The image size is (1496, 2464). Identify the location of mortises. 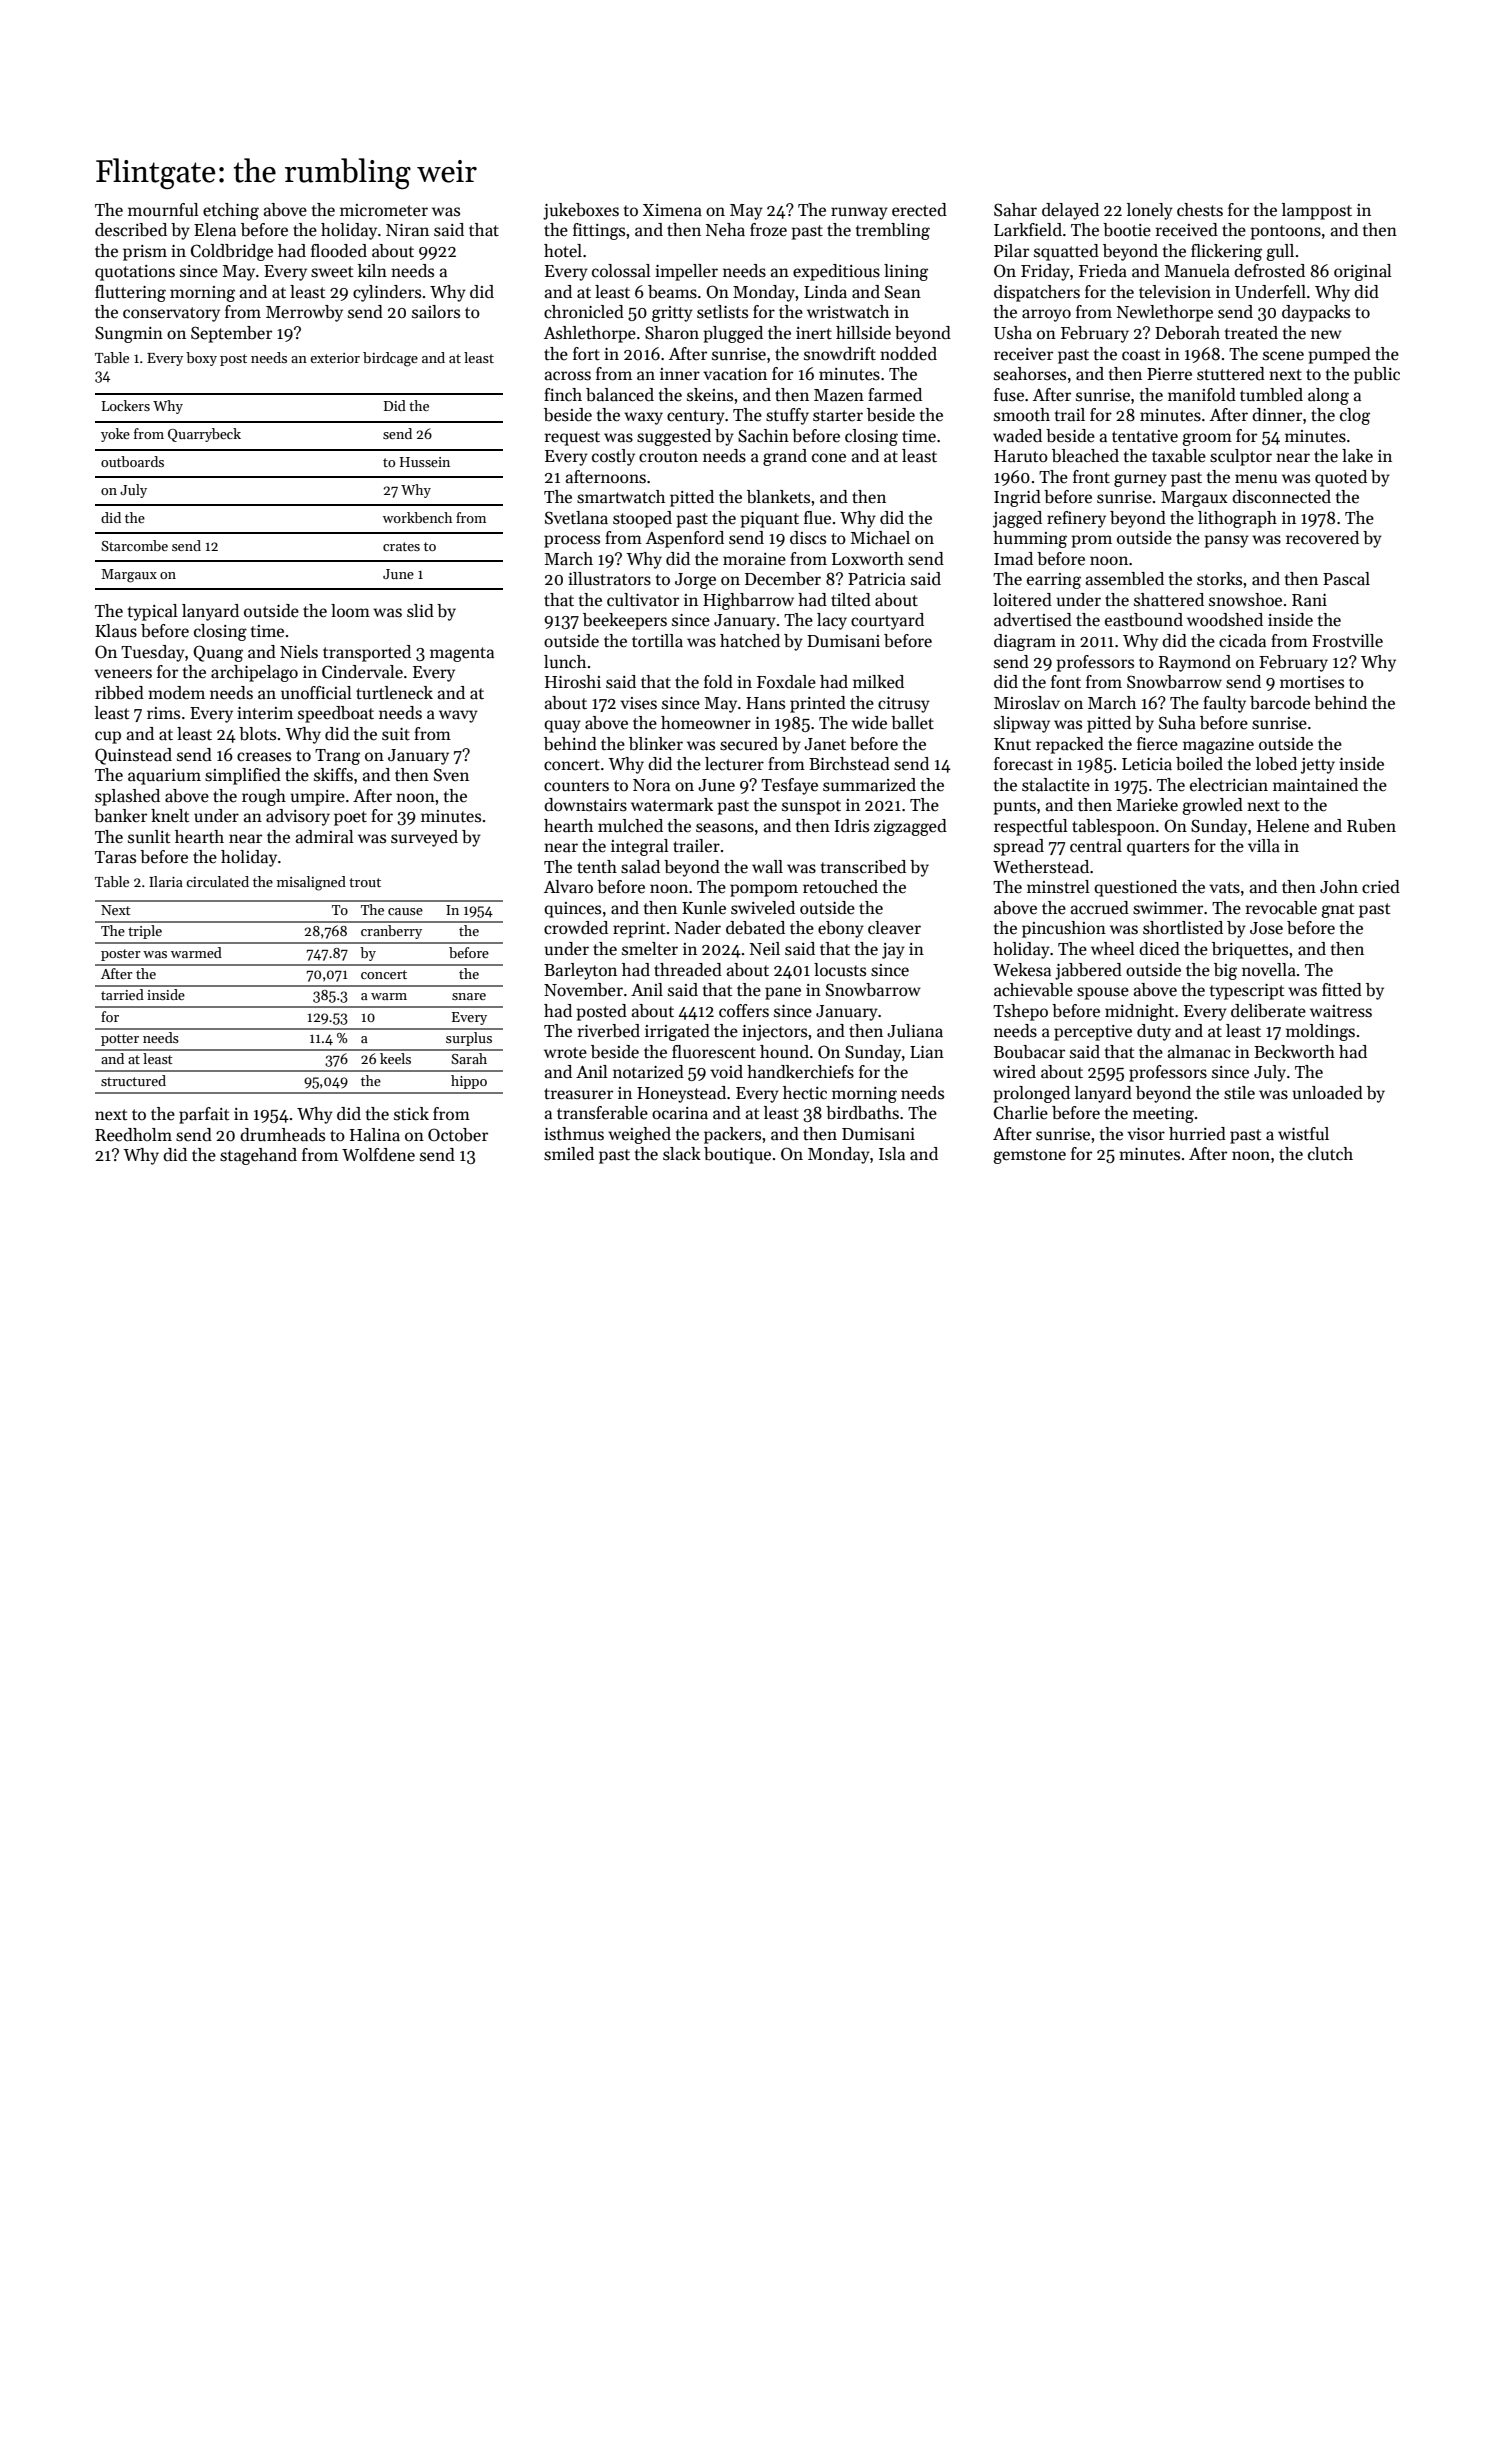
(1312, 682).
